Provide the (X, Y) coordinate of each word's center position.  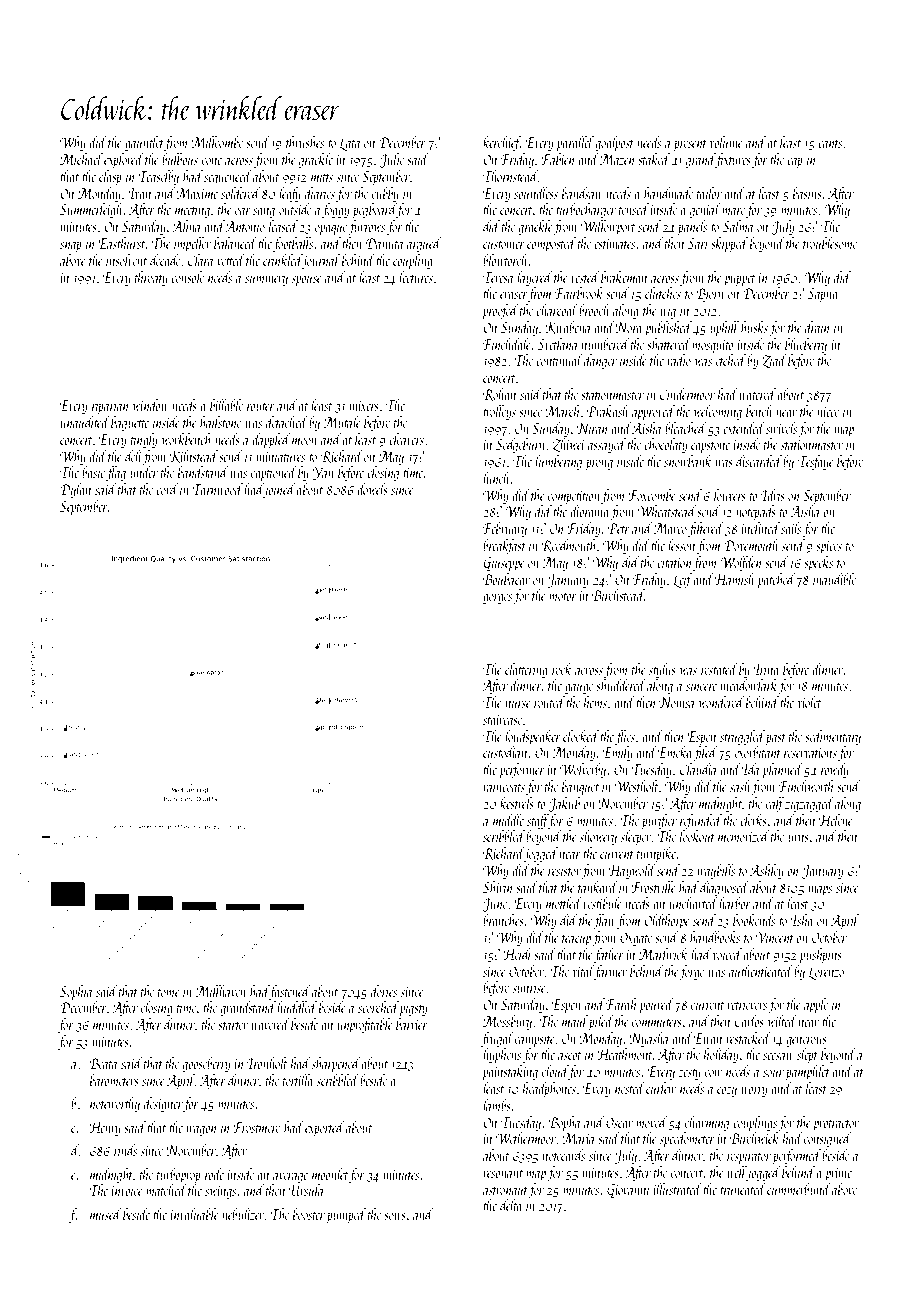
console (187, 277)
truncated (743, 1189)
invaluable (194, 1214)
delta (511, 1205)
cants (830, 144)
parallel (575, 143)
